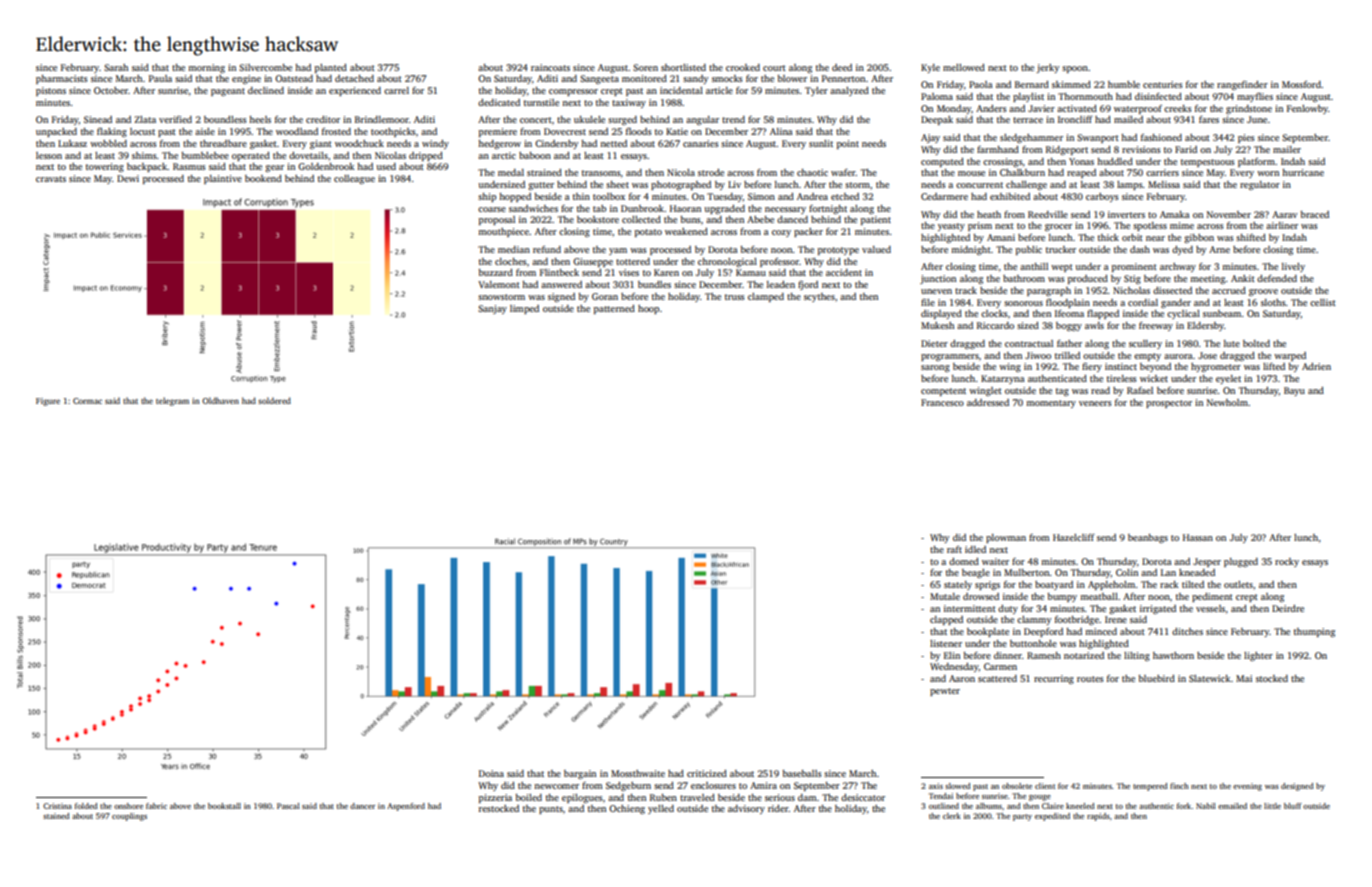 Image resolution: width=1372 pixels, height=887 pixels. I want to click on gutter, so click(541, 186).
